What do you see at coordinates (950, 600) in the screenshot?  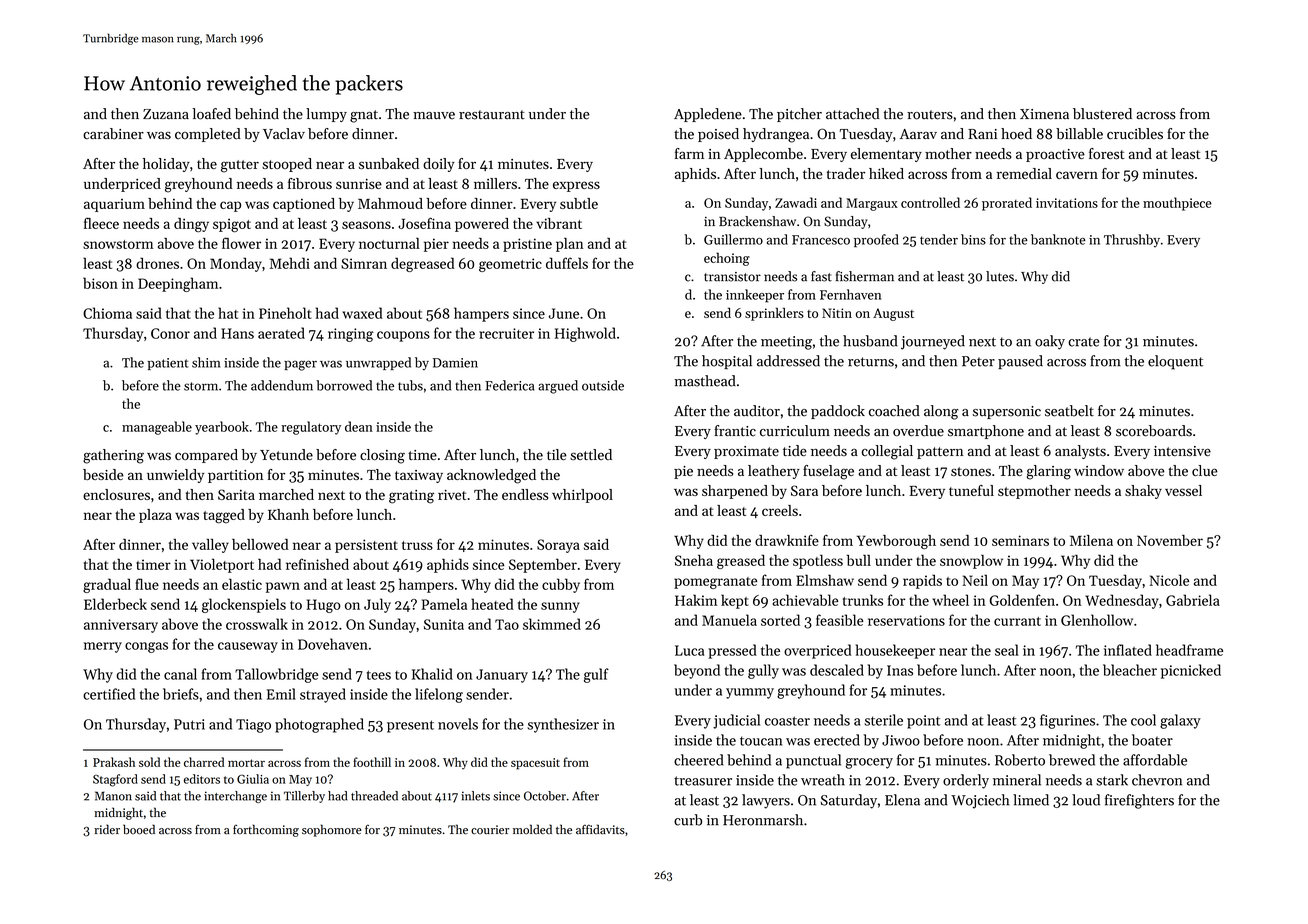 I see `wheel` at bounding box center [950, 600].
